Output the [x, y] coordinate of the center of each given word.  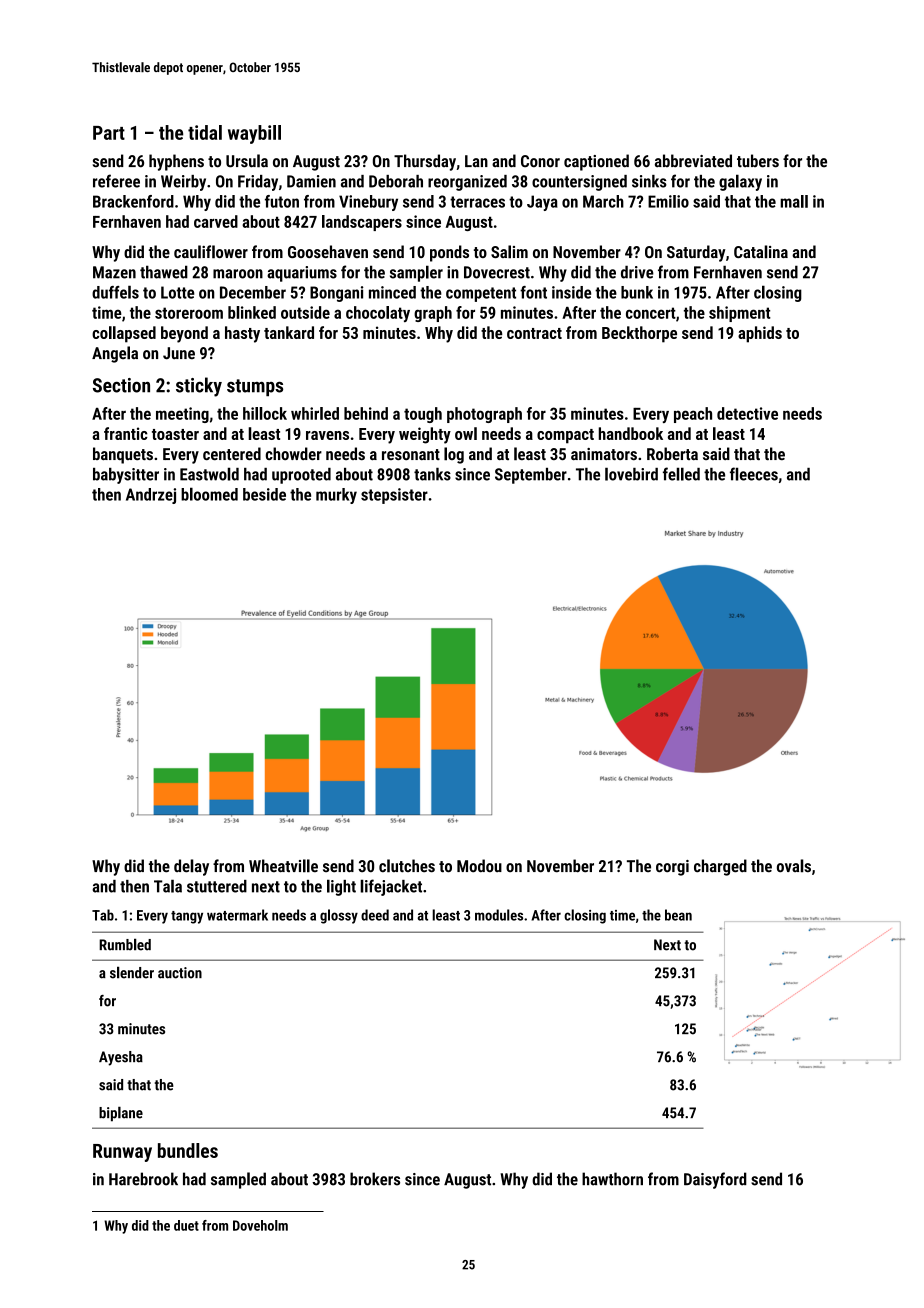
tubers [758, 161]
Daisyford [715, 1180]
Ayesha [121, 1058]
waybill [254, 134]
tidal [205, 132]
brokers [375, 1179]
